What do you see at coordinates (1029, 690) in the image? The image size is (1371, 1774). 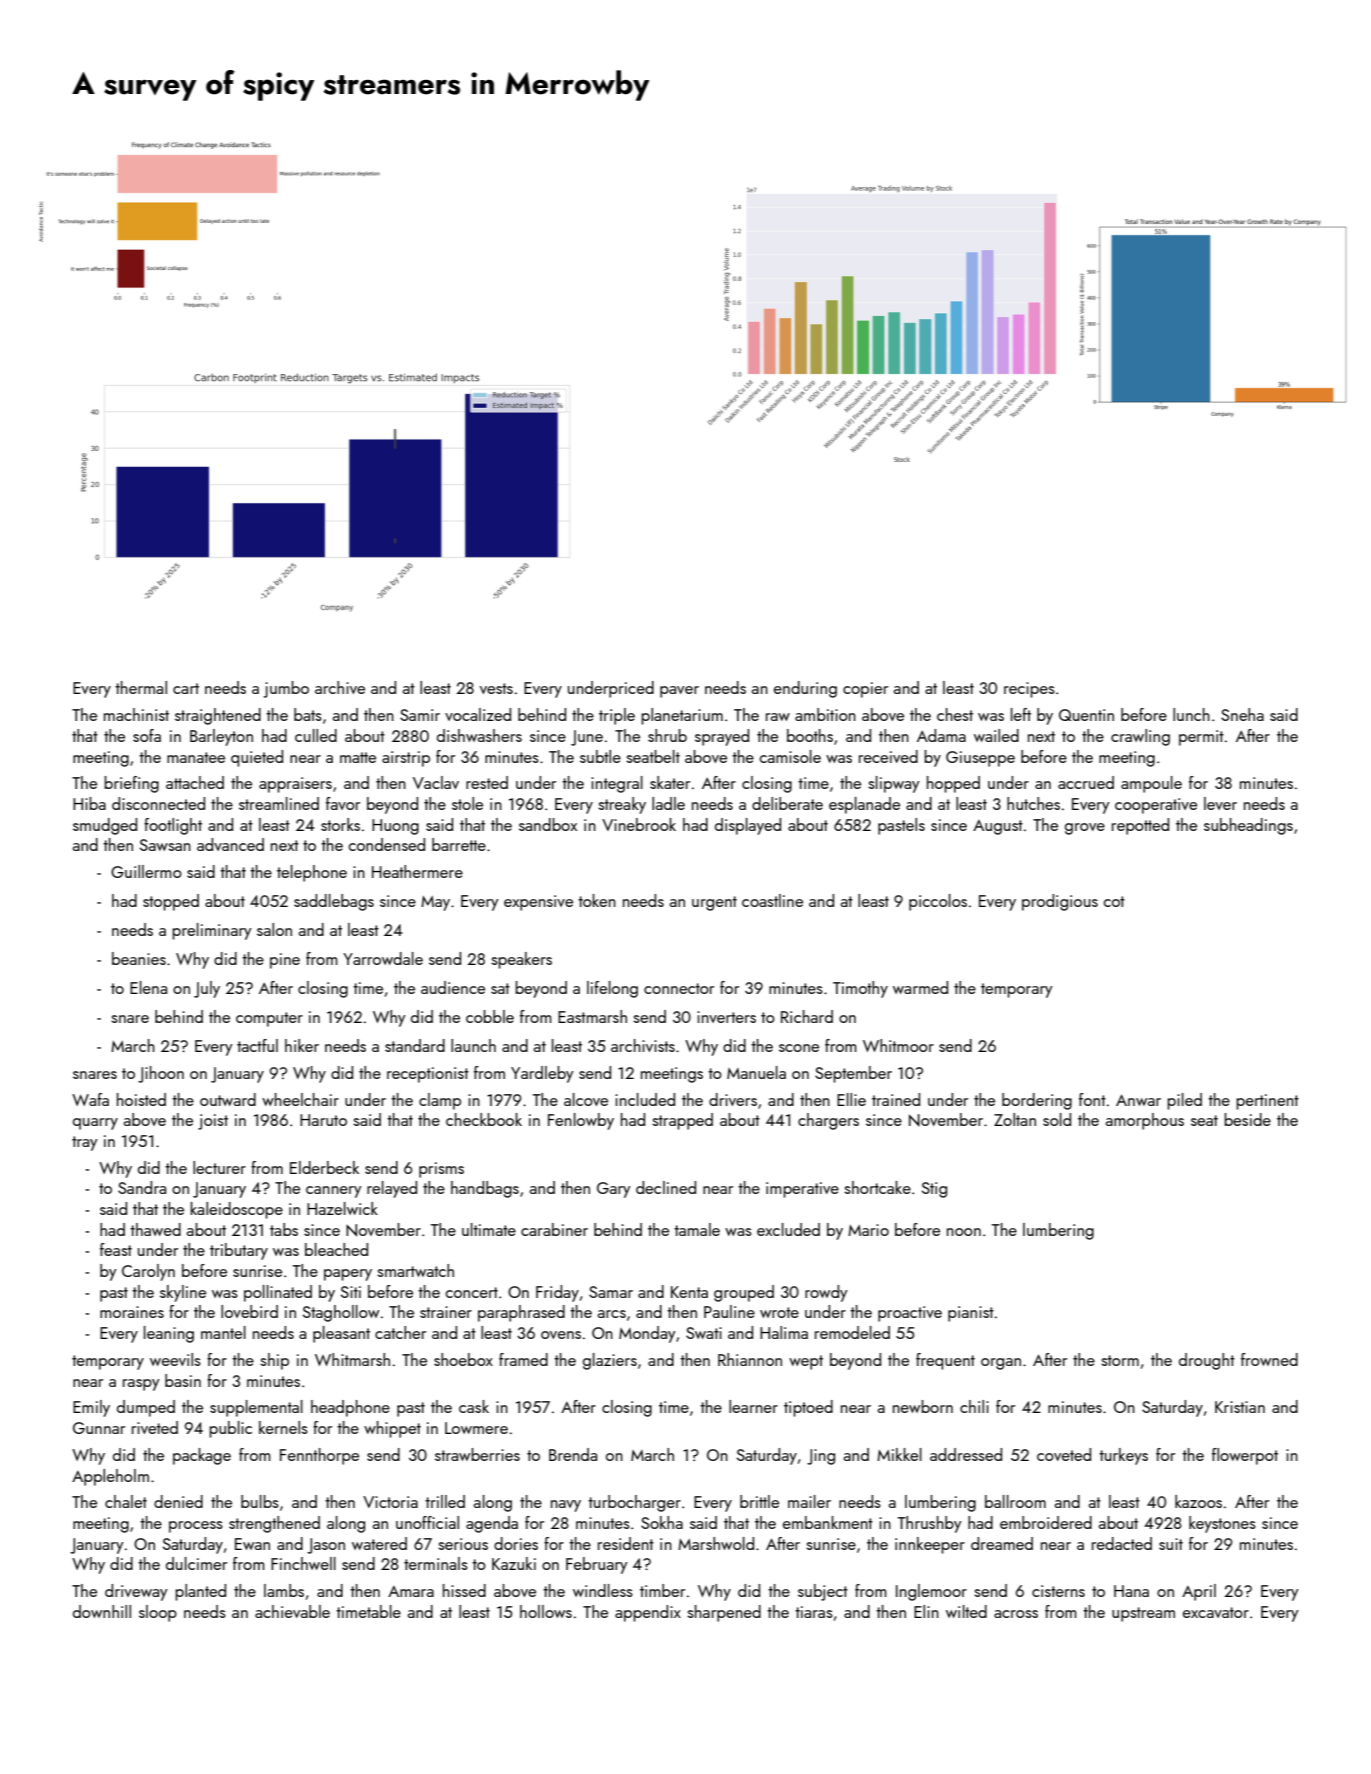 I see `recipes` at bounding box center [1029, 690].
